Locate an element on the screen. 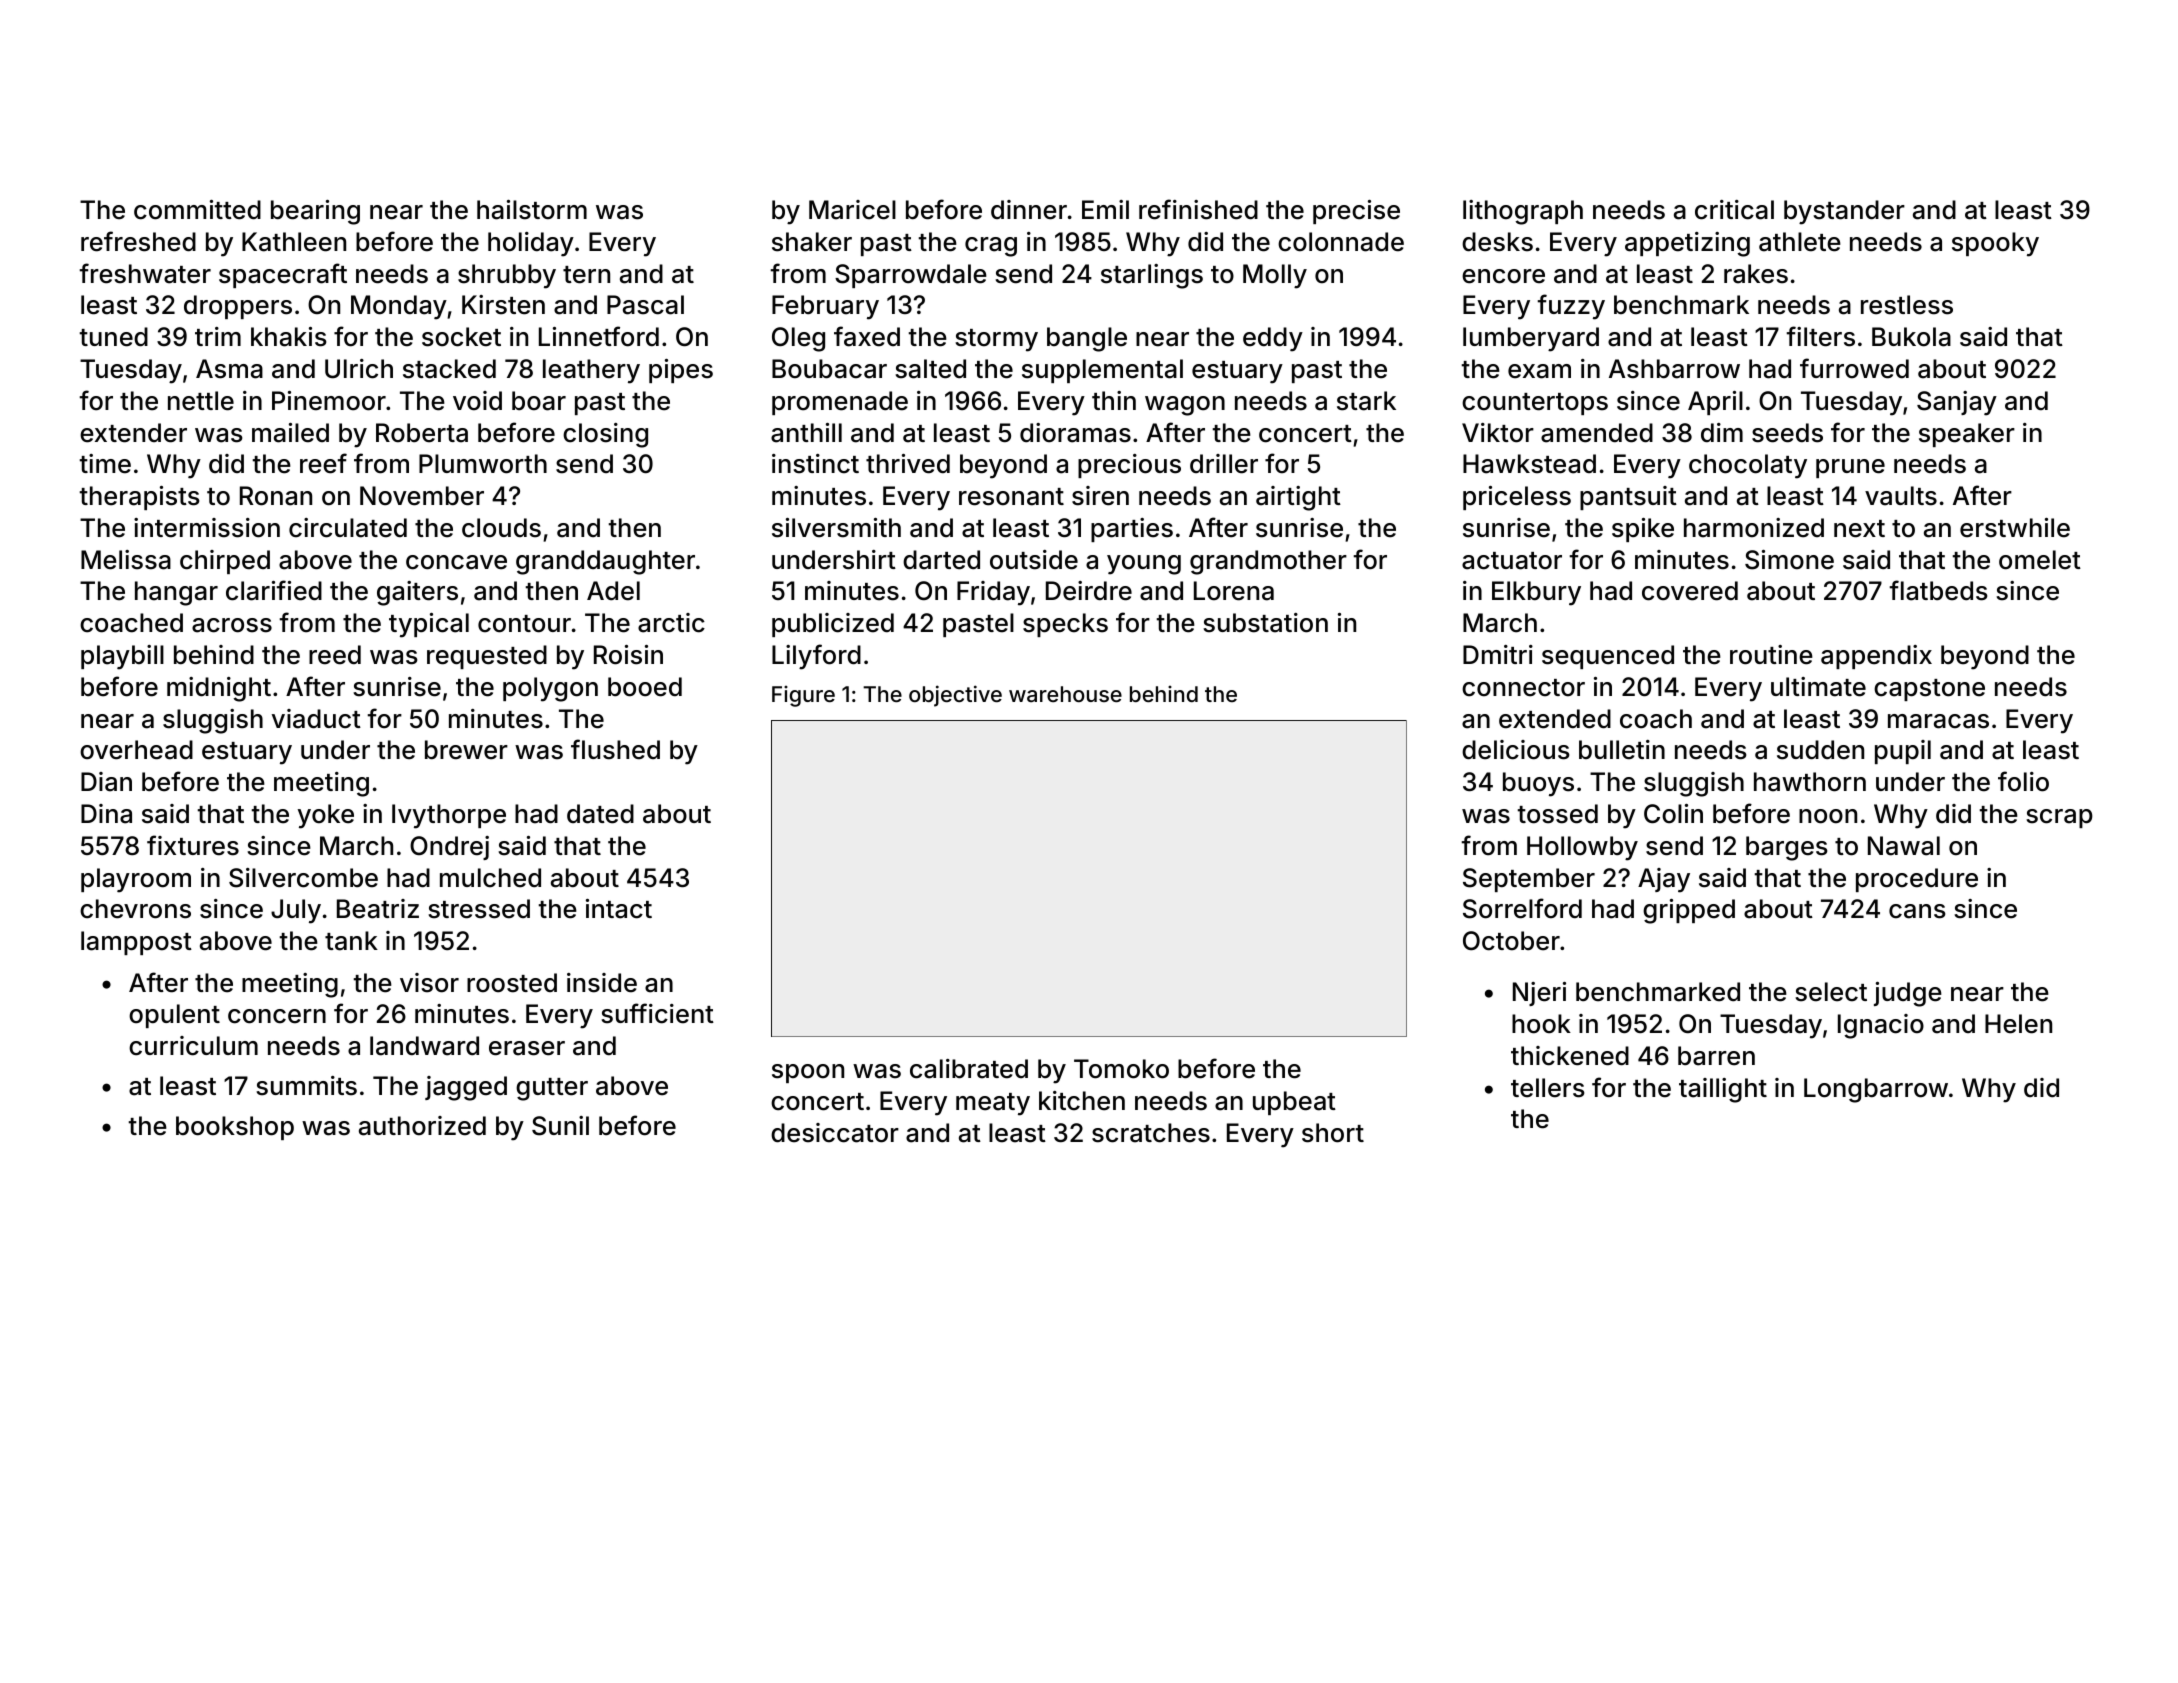 The width and height of the screenshot is (2178, 1683). stacked is located at coordinates (449, 369).
